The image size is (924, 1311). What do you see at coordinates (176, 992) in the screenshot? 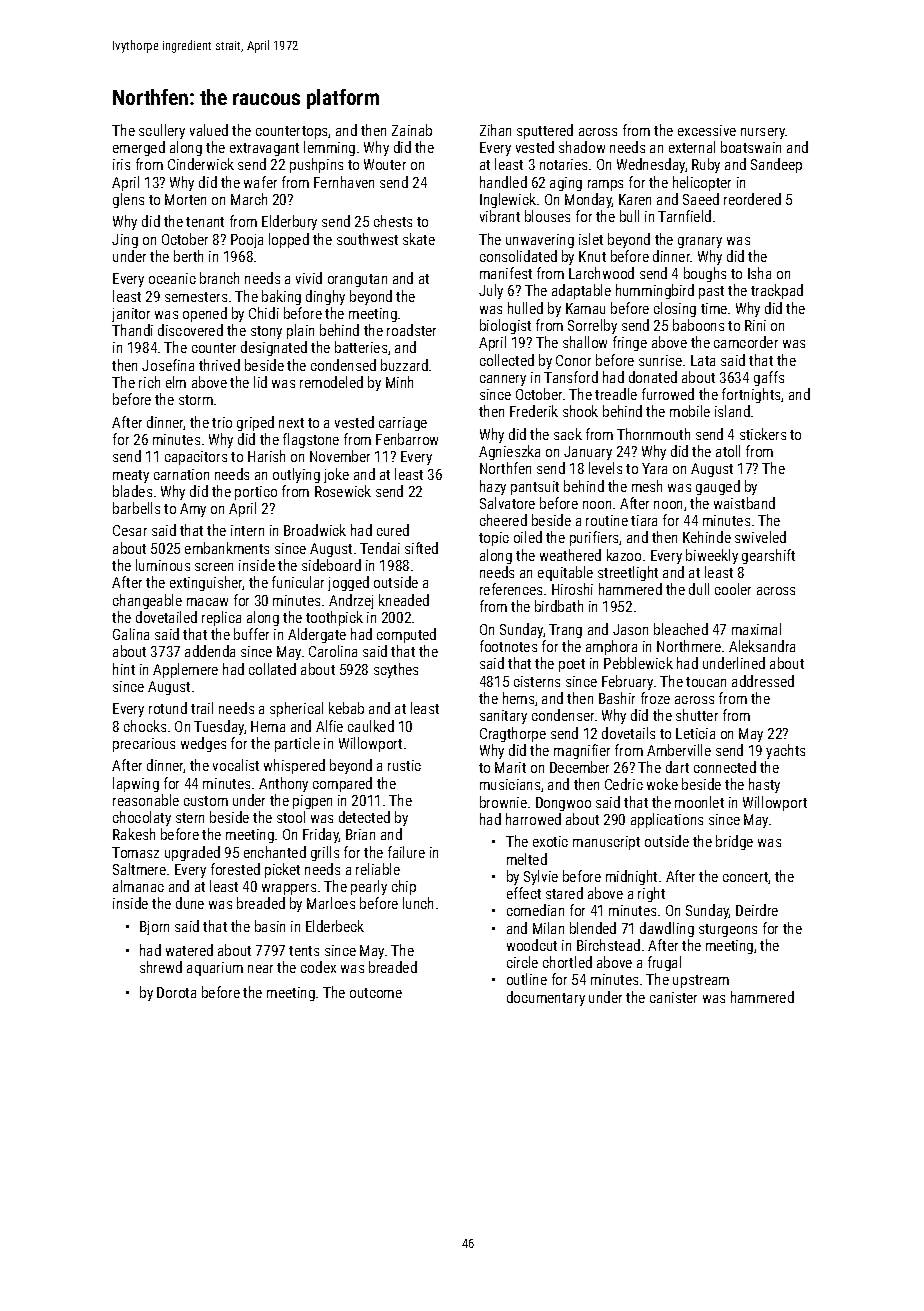
I see `Dorota` at bounding box center [176, 992].
